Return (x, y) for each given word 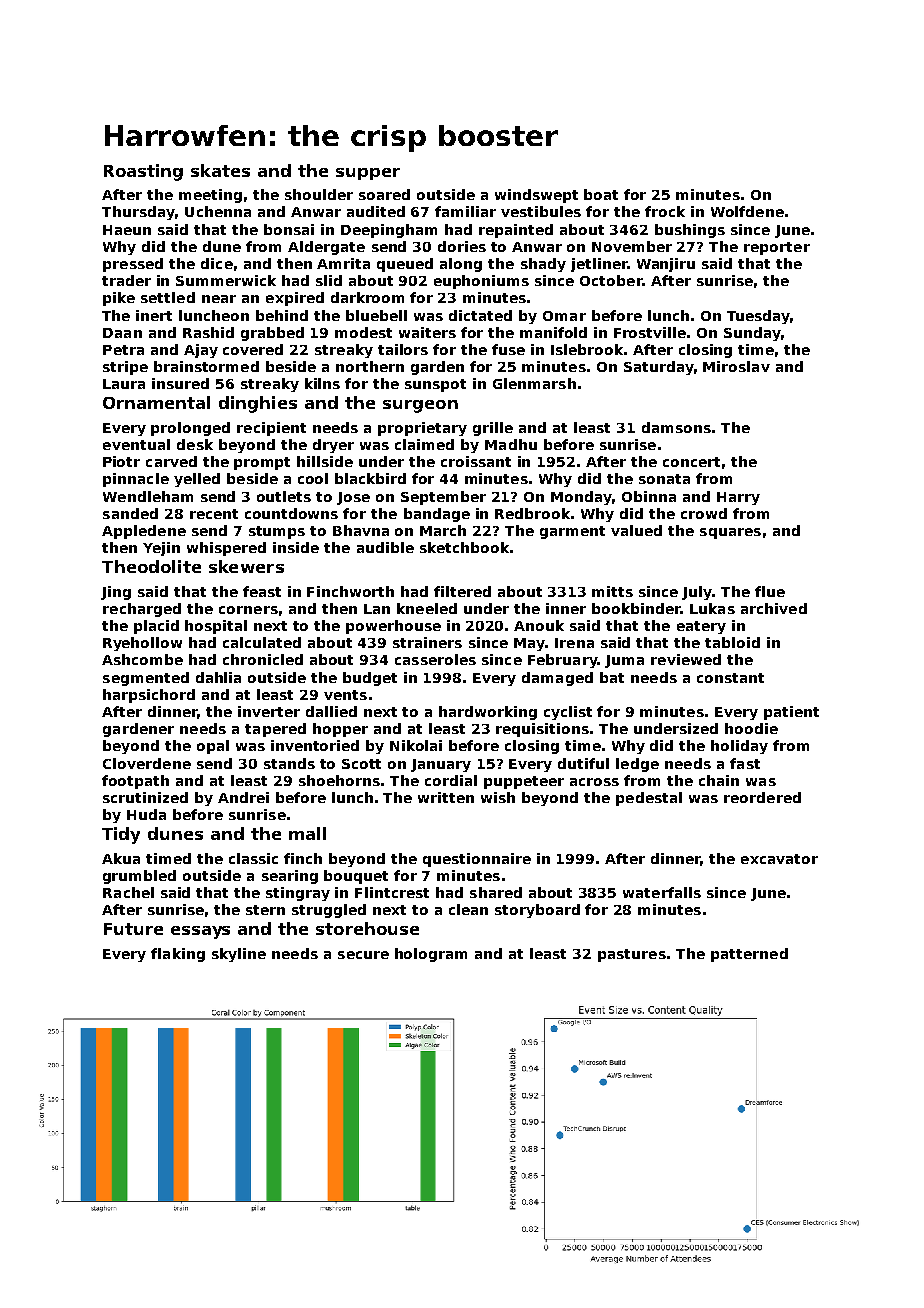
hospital (216, 627)
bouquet (356, 877)
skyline (239, 955)
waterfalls (662, 892)
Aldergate (326, 248)
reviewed (686, 659)
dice (217, 263)
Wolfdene (747, 211)
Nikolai (416, 745)
